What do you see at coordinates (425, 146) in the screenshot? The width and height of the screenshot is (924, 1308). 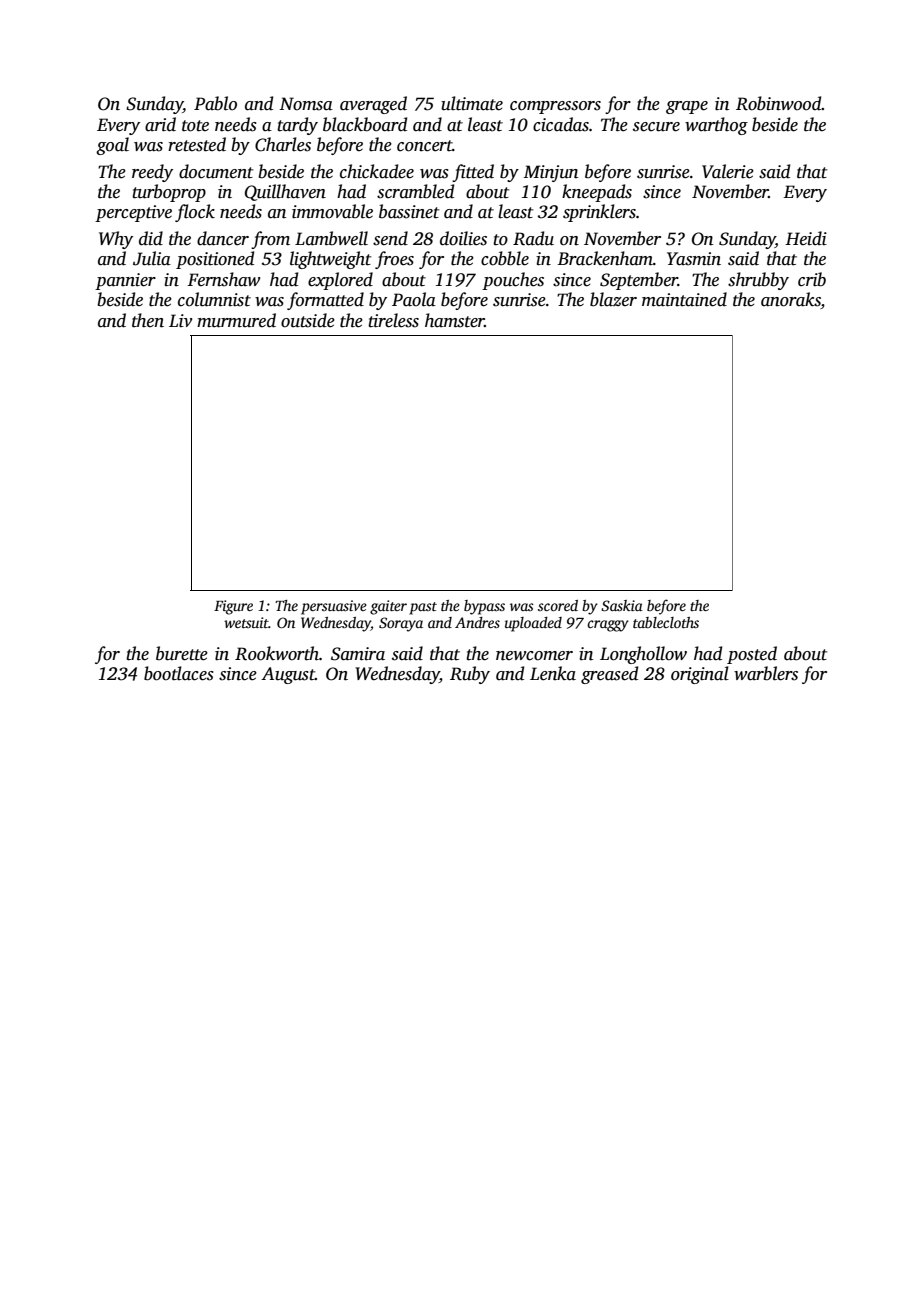 I see `concert` at bounding box center [425, 146].
